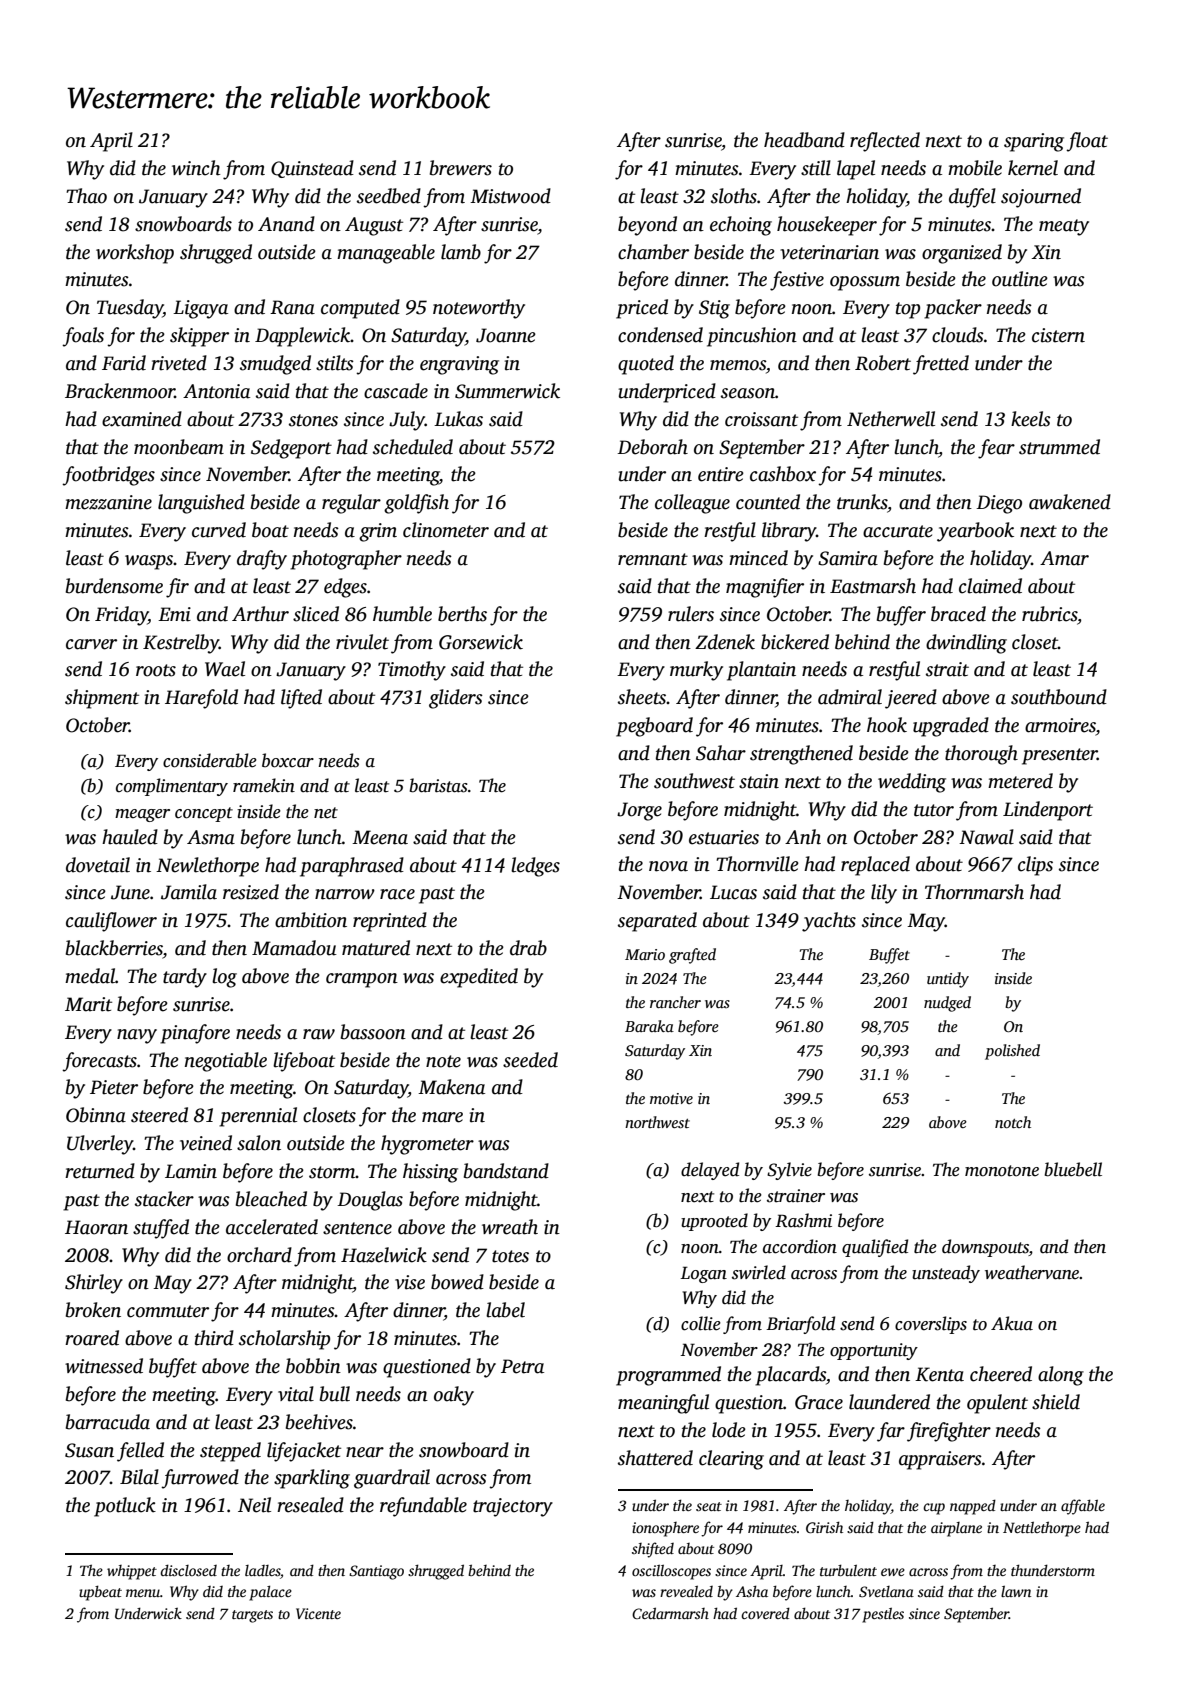  Describe the element at coordinates (972, 198) in the document. I see `duffel` at that location.
